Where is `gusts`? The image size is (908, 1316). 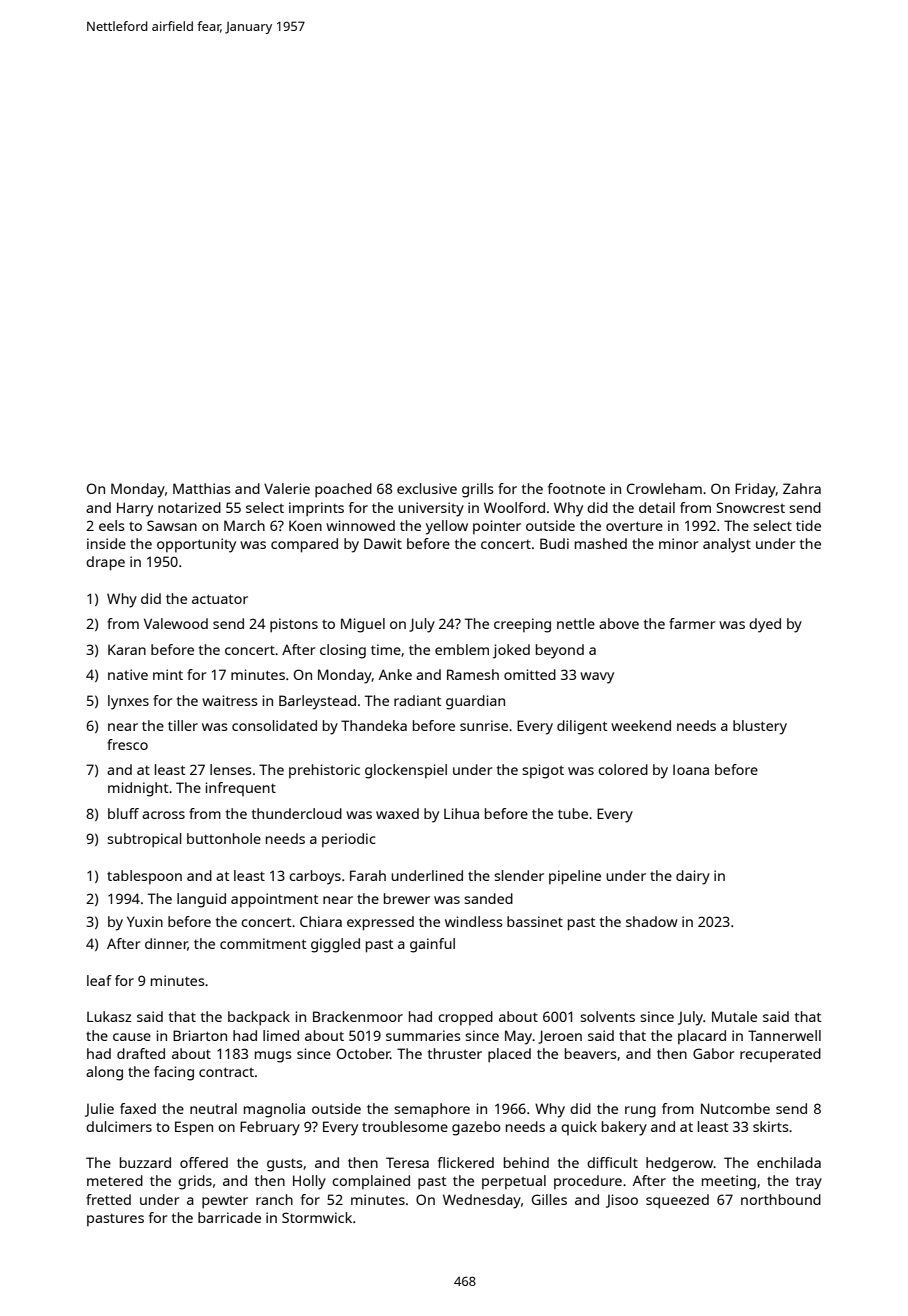 gusts is located at coordinates (285, 1165).
